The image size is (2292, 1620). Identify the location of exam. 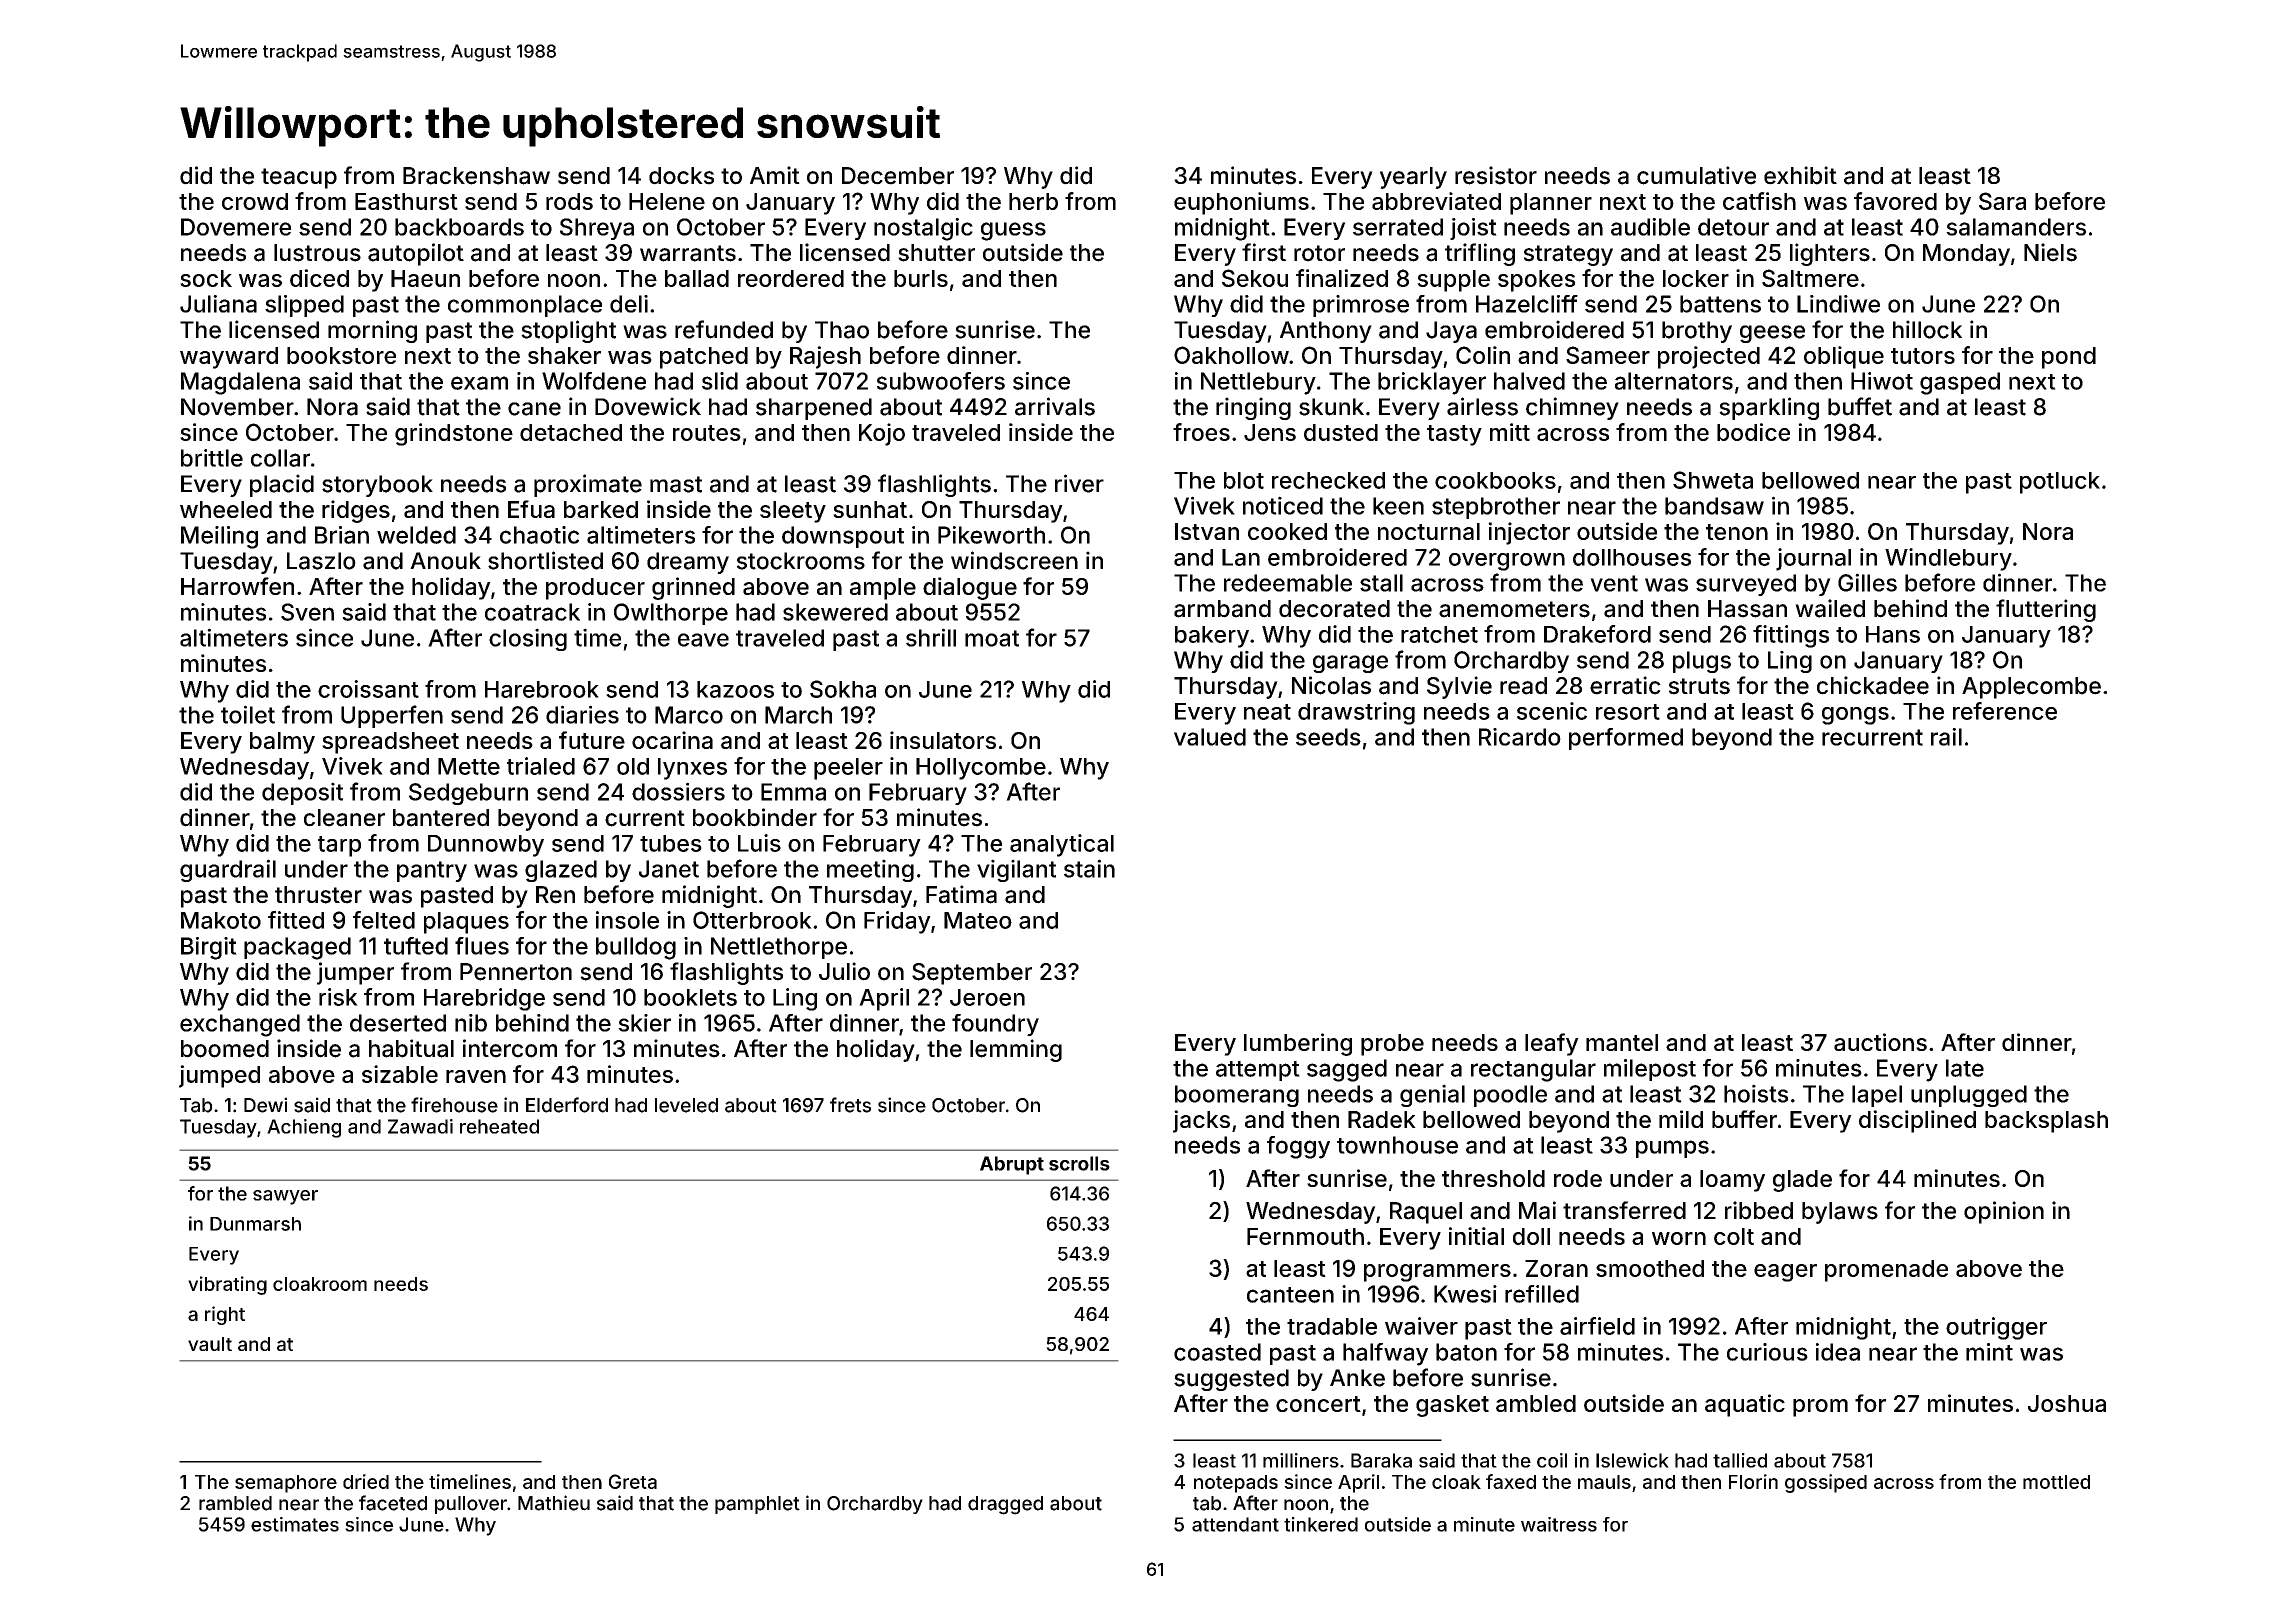
(479, 383).
